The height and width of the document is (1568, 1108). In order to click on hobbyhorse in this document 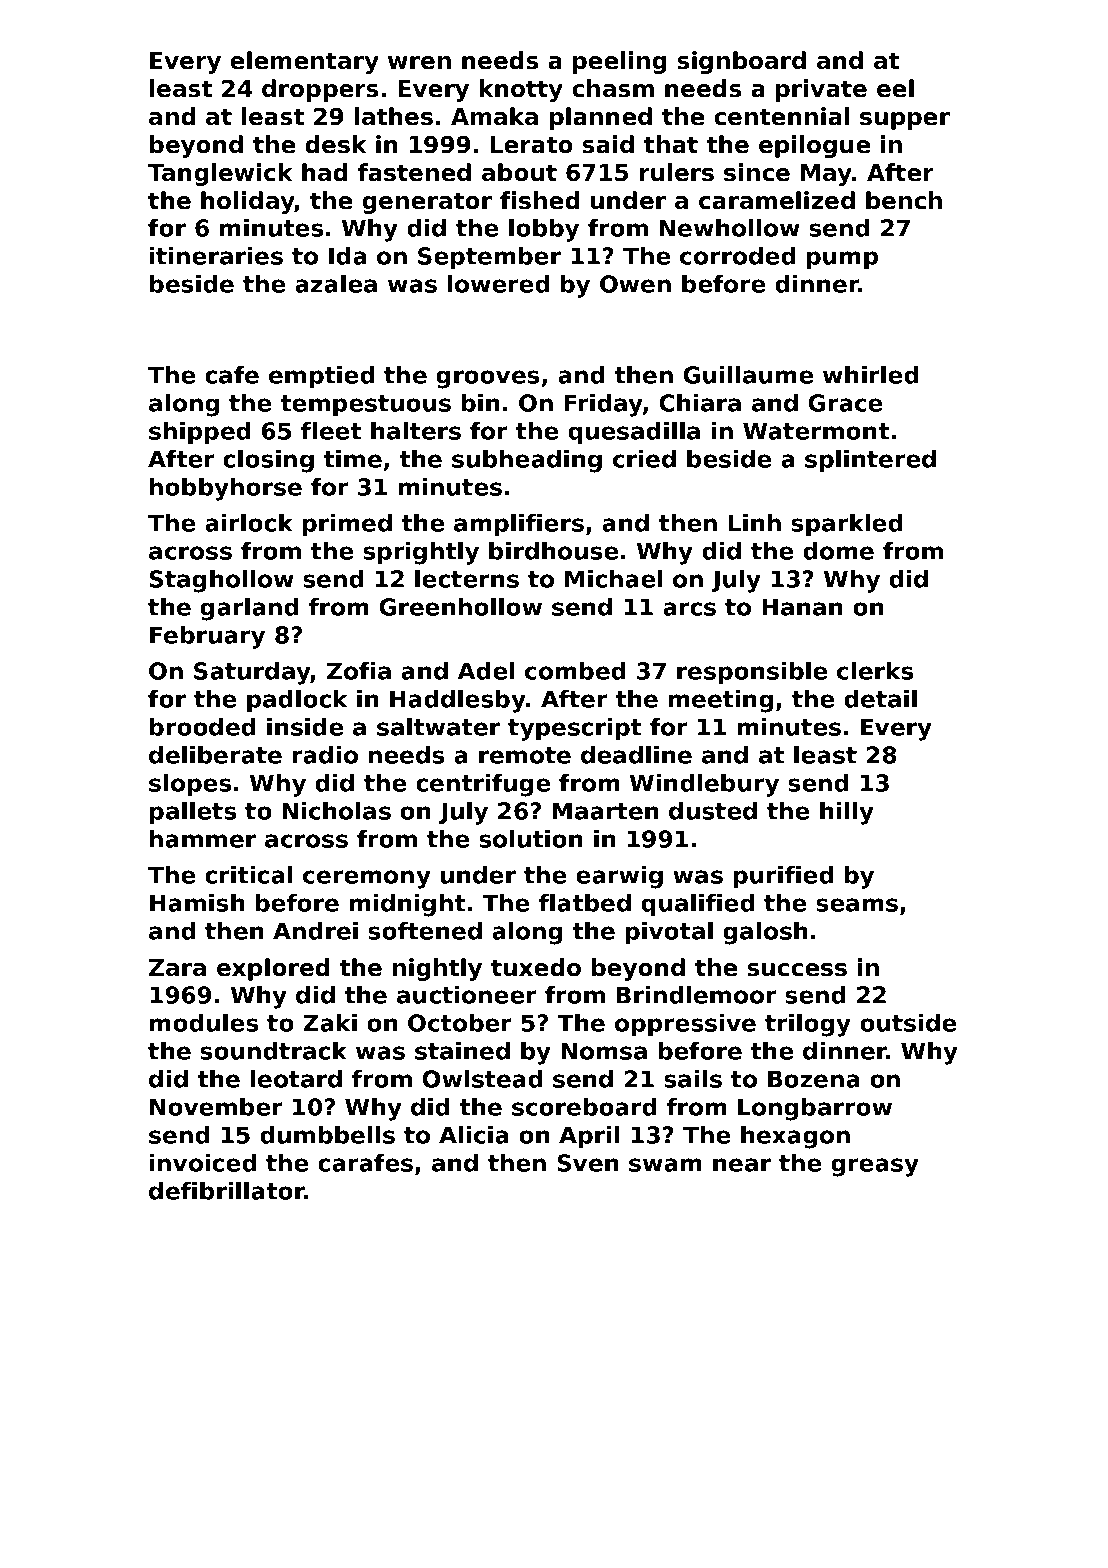, I will do `click(226, 489)`.
